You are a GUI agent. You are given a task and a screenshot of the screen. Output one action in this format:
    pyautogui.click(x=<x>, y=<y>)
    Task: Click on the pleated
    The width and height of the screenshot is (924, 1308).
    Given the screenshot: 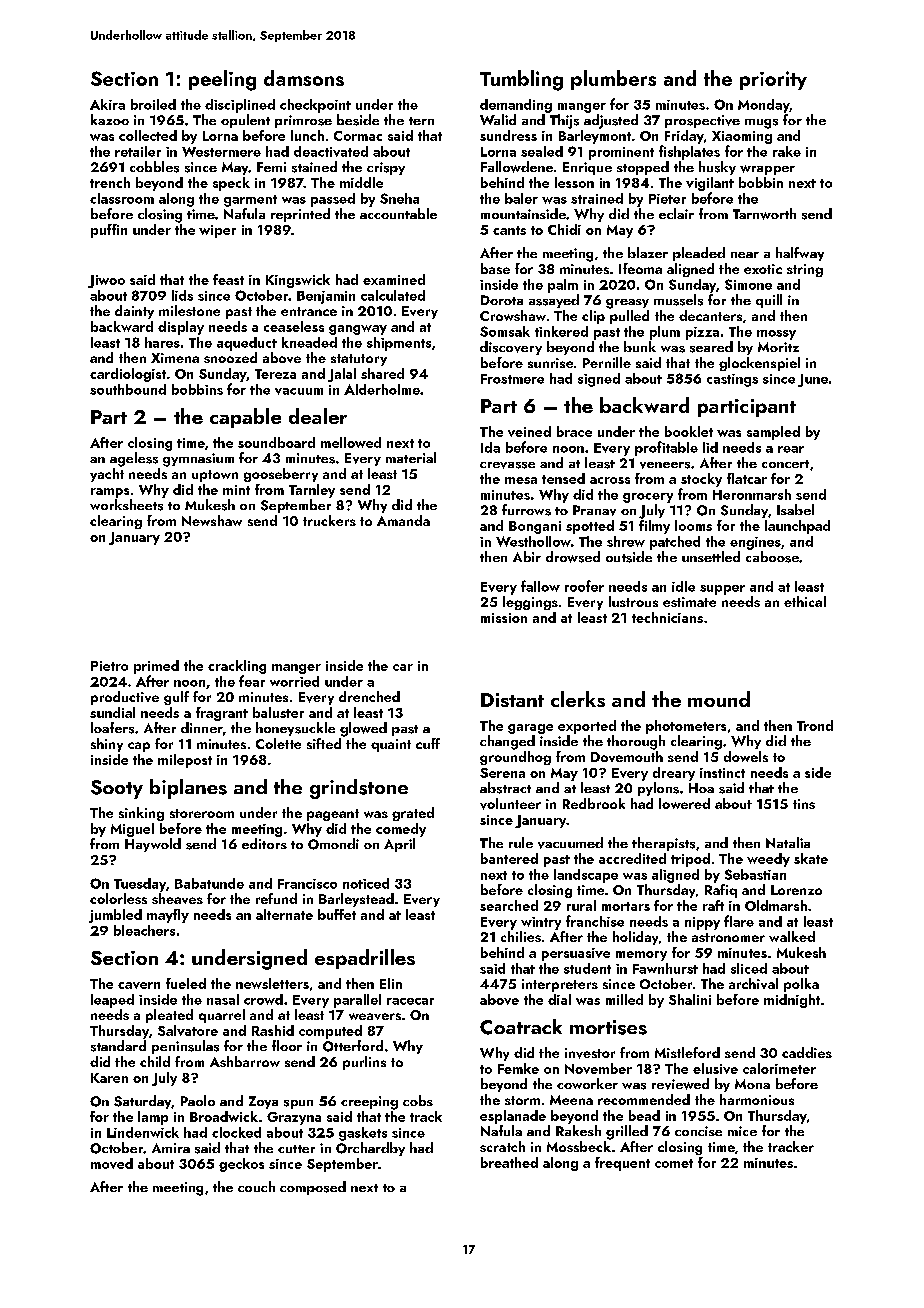 What is the action you would take?
    pyautogui.click(x=169, y=1016)
